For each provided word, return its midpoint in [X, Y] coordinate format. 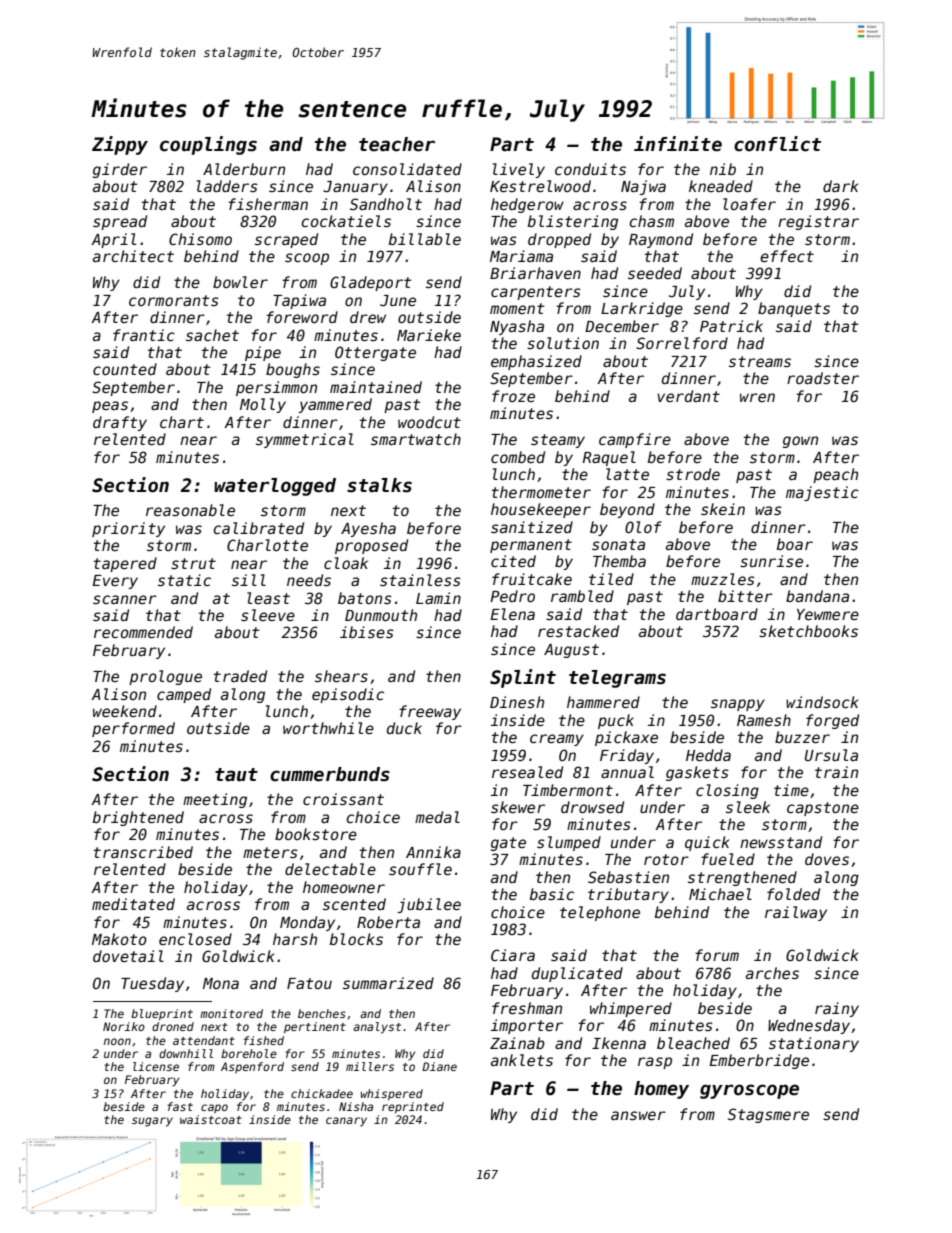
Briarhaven [535, 273]
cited [513, 561]
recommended [143, 632]
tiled [611, 579]
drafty [120, 423]
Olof [643, 527]
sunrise [771, 561]
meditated [133, 904]
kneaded [721, 186]
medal [437, 817]
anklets [522, 1060]
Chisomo [200, 239]
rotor [666, 859]
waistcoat [211, 1119]
